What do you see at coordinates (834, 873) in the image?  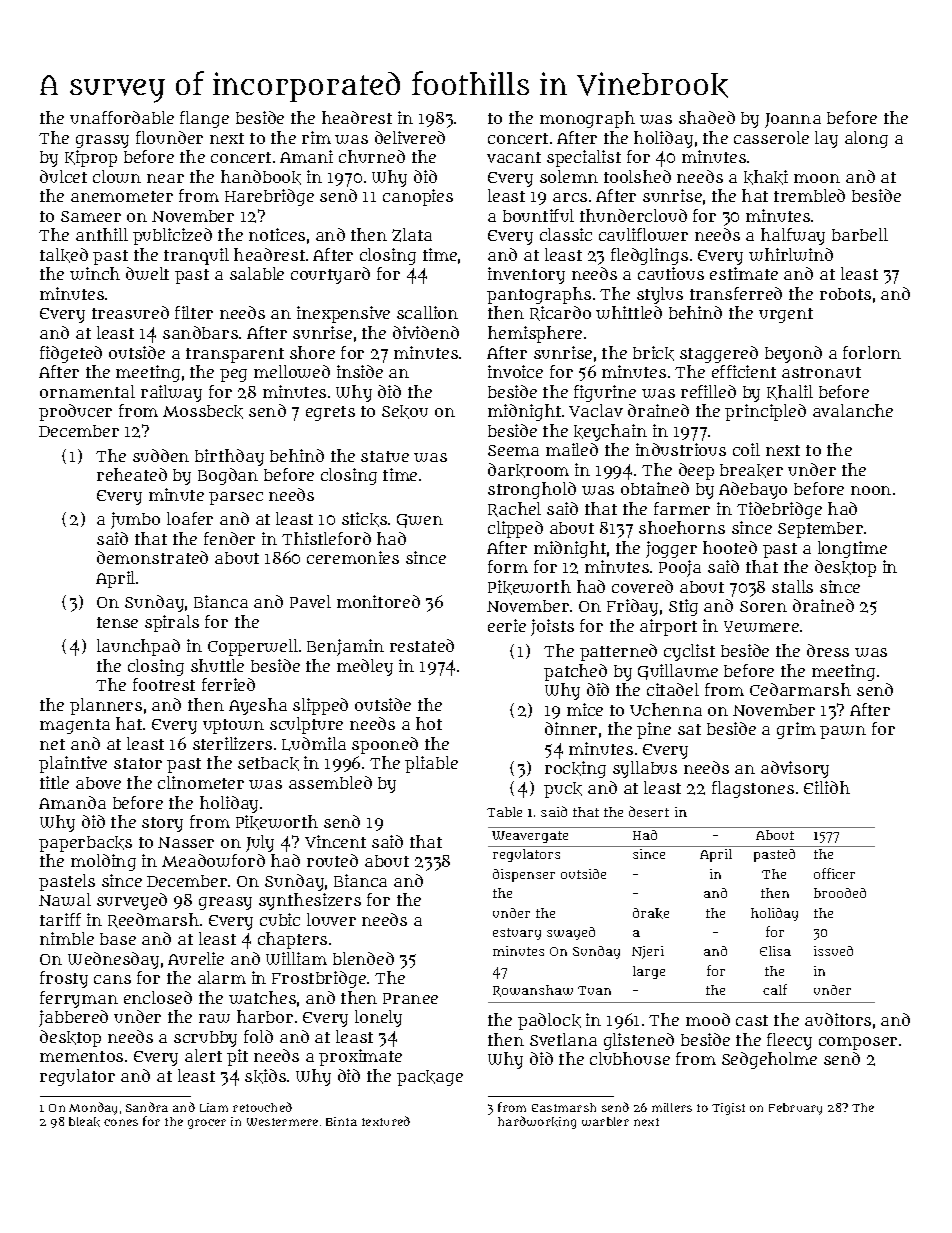 I see `officer` at bounding box center [834, 873].
